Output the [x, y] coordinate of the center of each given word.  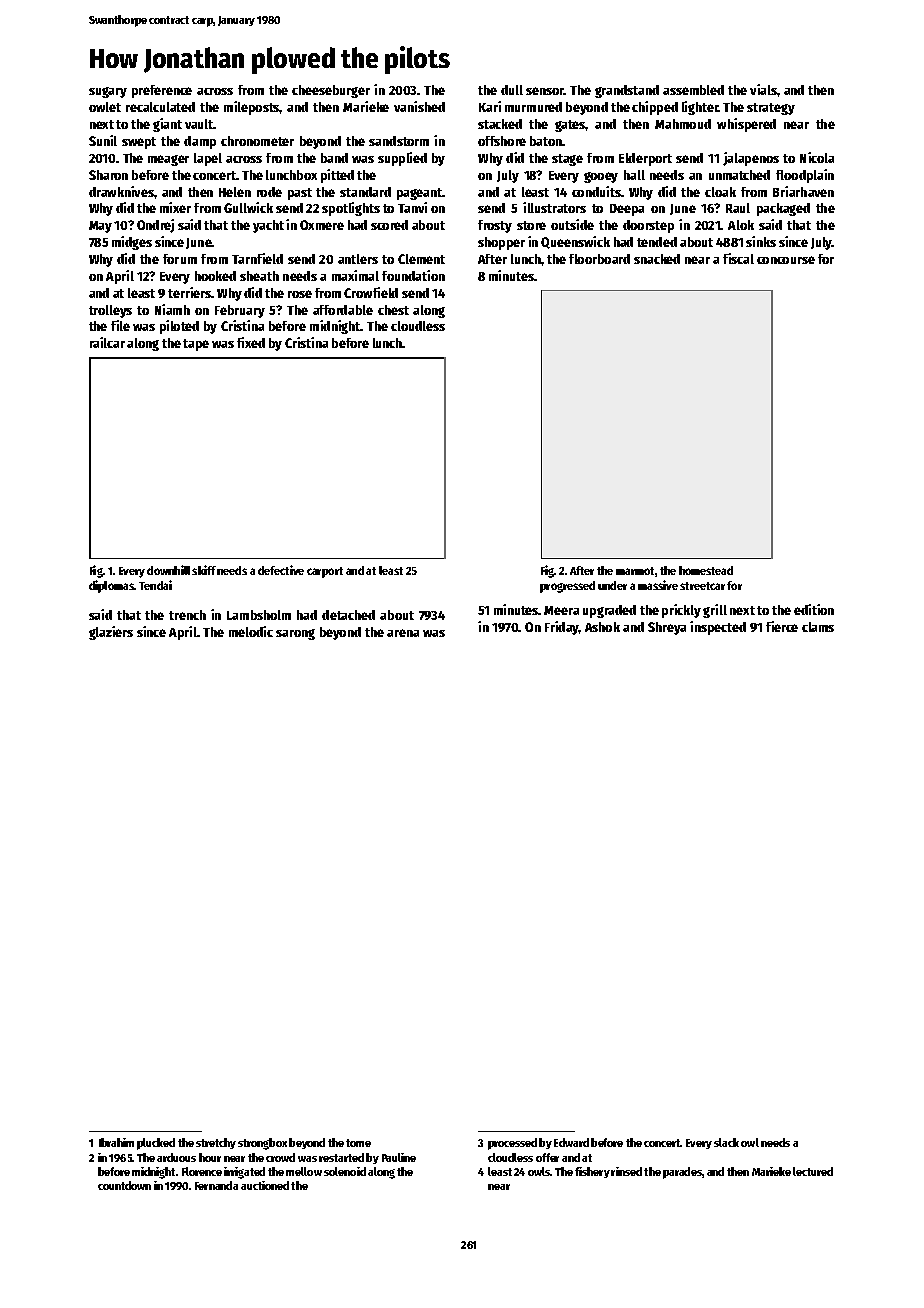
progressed [567, 587]
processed [512, 1144]
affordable [343, 310]
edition [814, 609]
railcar [107, 342]
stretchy [216, 1143]
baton [546, 141]
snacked [657, 259]
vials [763, 89]
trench [187, 615]
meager [168, 160]
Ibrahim [116, 1142]
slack [726, 1142]
